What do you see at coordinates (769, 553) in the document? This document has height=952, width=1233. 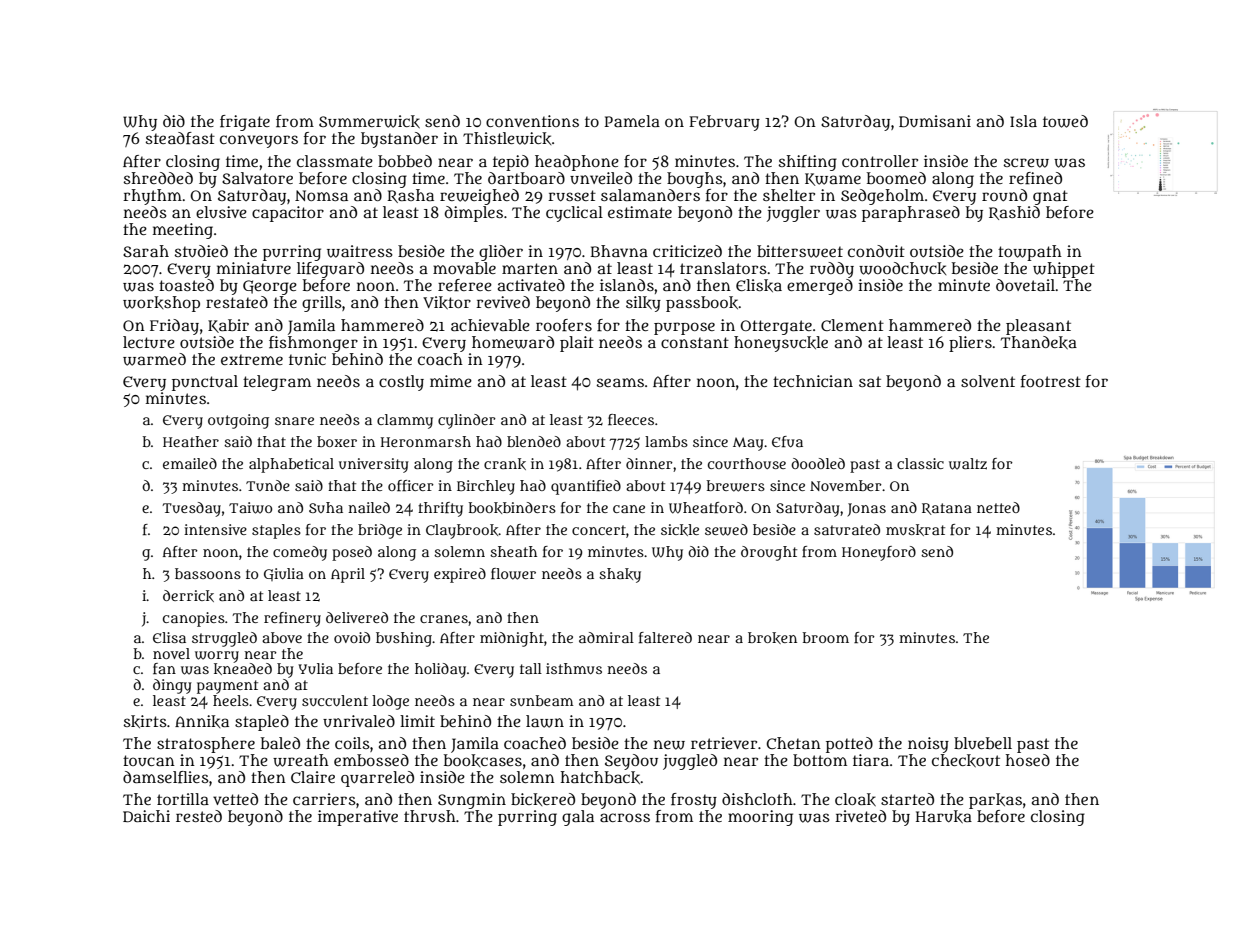 I see `drought` at bounding box center [769, 553].
